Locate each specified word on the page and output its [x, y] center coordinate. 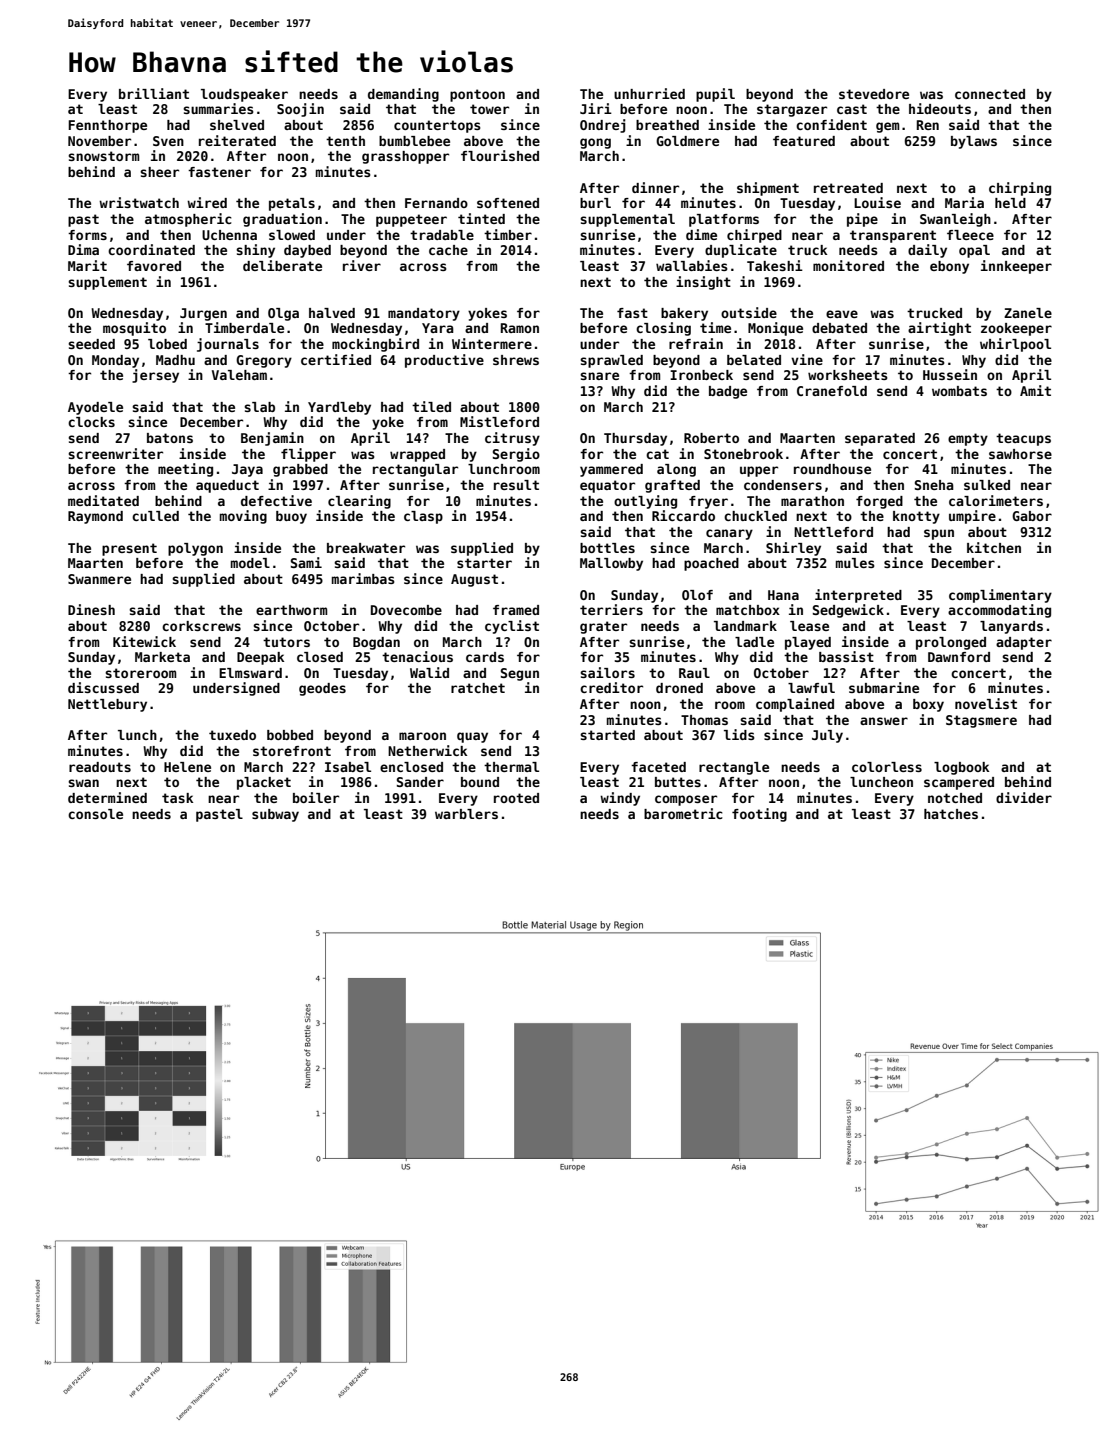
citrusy [512, 439]
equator [607, 486]
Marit [87, 265]
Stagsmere [981, 721]
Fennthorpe [107, 126]
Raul [694, 673]
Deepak [260, 658]
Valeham [239, 375]
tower [489, 109]
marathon [812, 501]
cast [852, 109]
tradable [442, 235]
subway [275, 815]
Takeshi [775, 265]
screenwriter [115, 453]
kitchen [994, 547]
